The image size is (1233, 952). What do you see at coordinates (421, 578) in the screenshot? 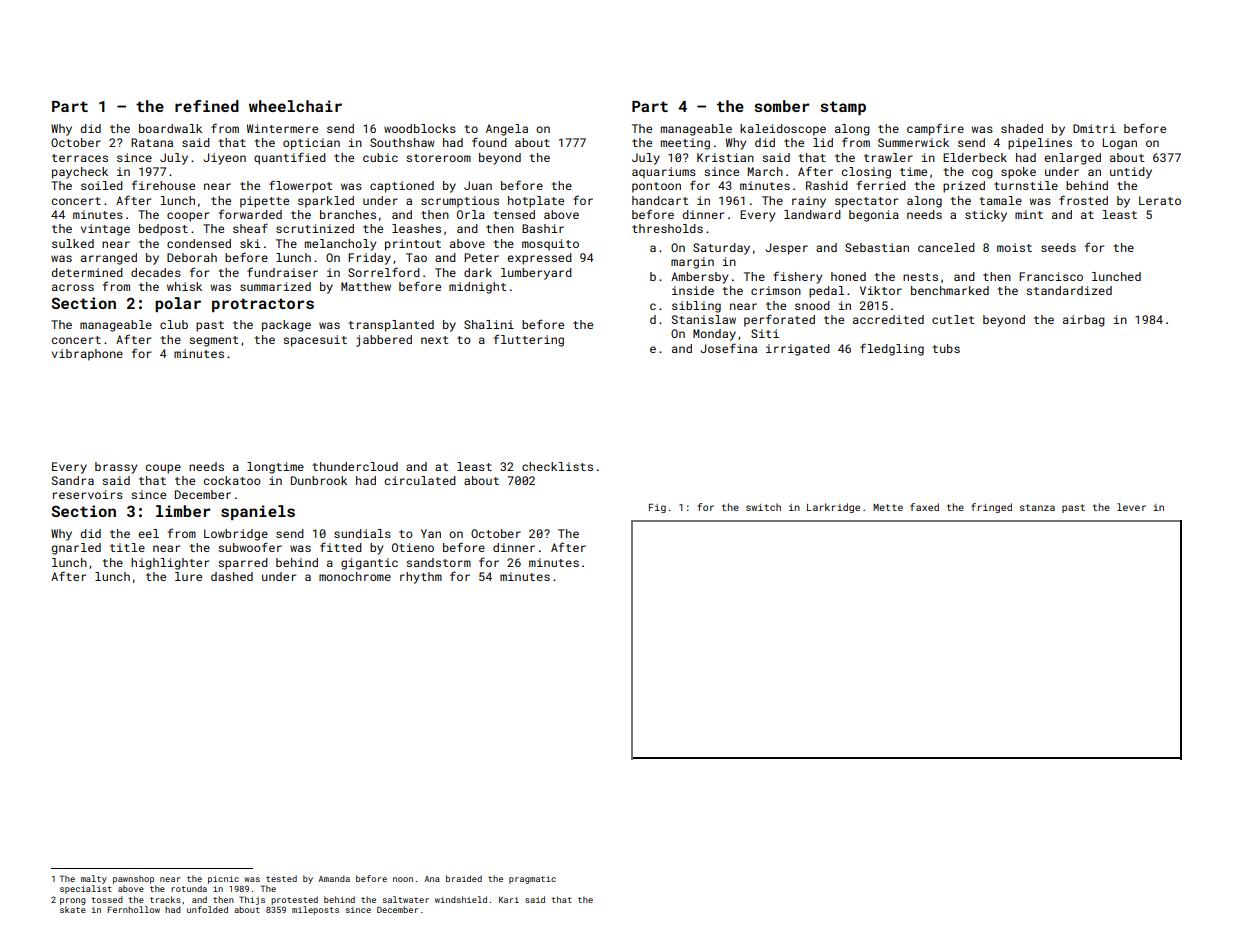
I see `rhythm` at bounding box center [421, 578].
